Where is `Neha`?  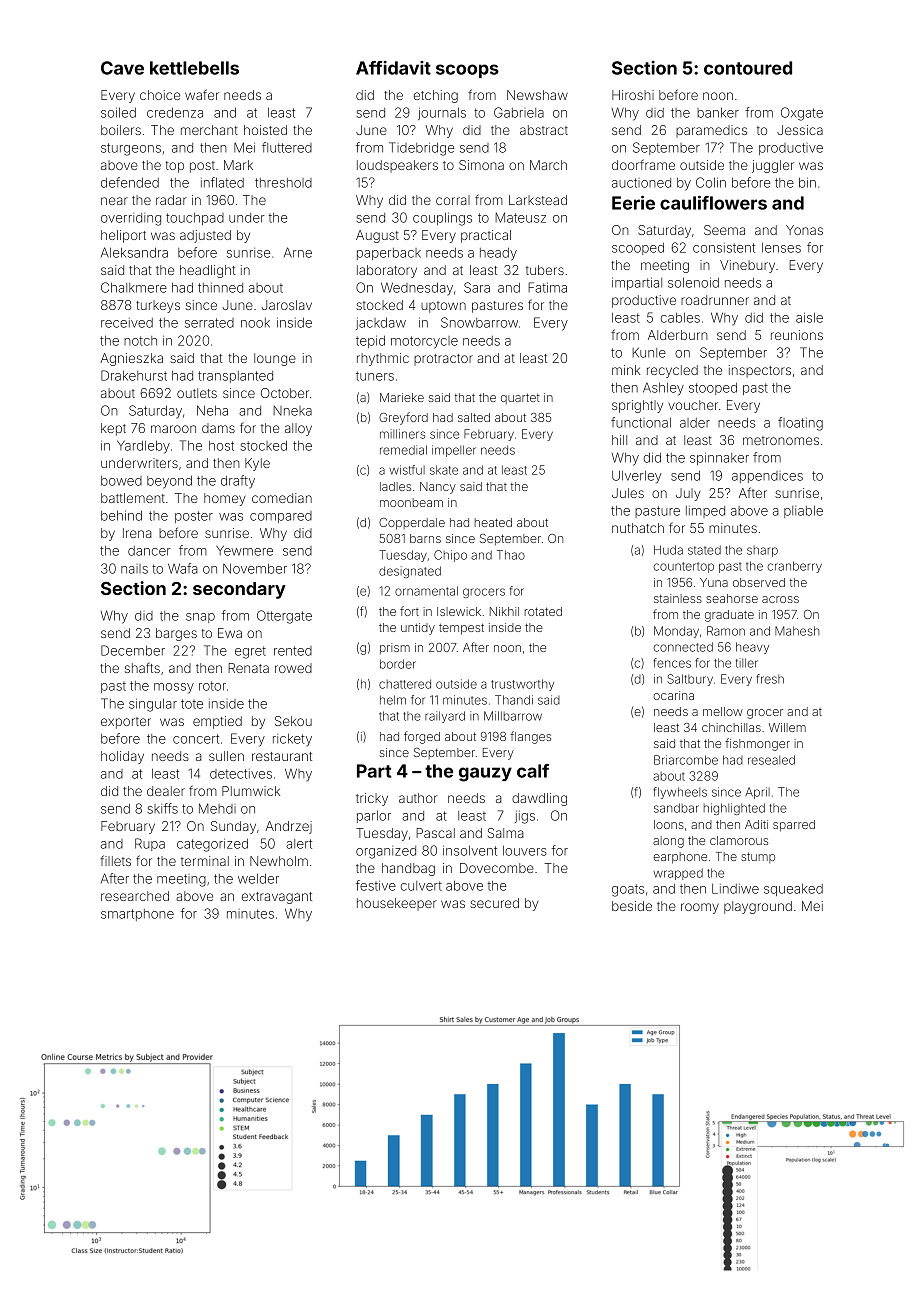
Neha is located at coordinates (212, 410).
